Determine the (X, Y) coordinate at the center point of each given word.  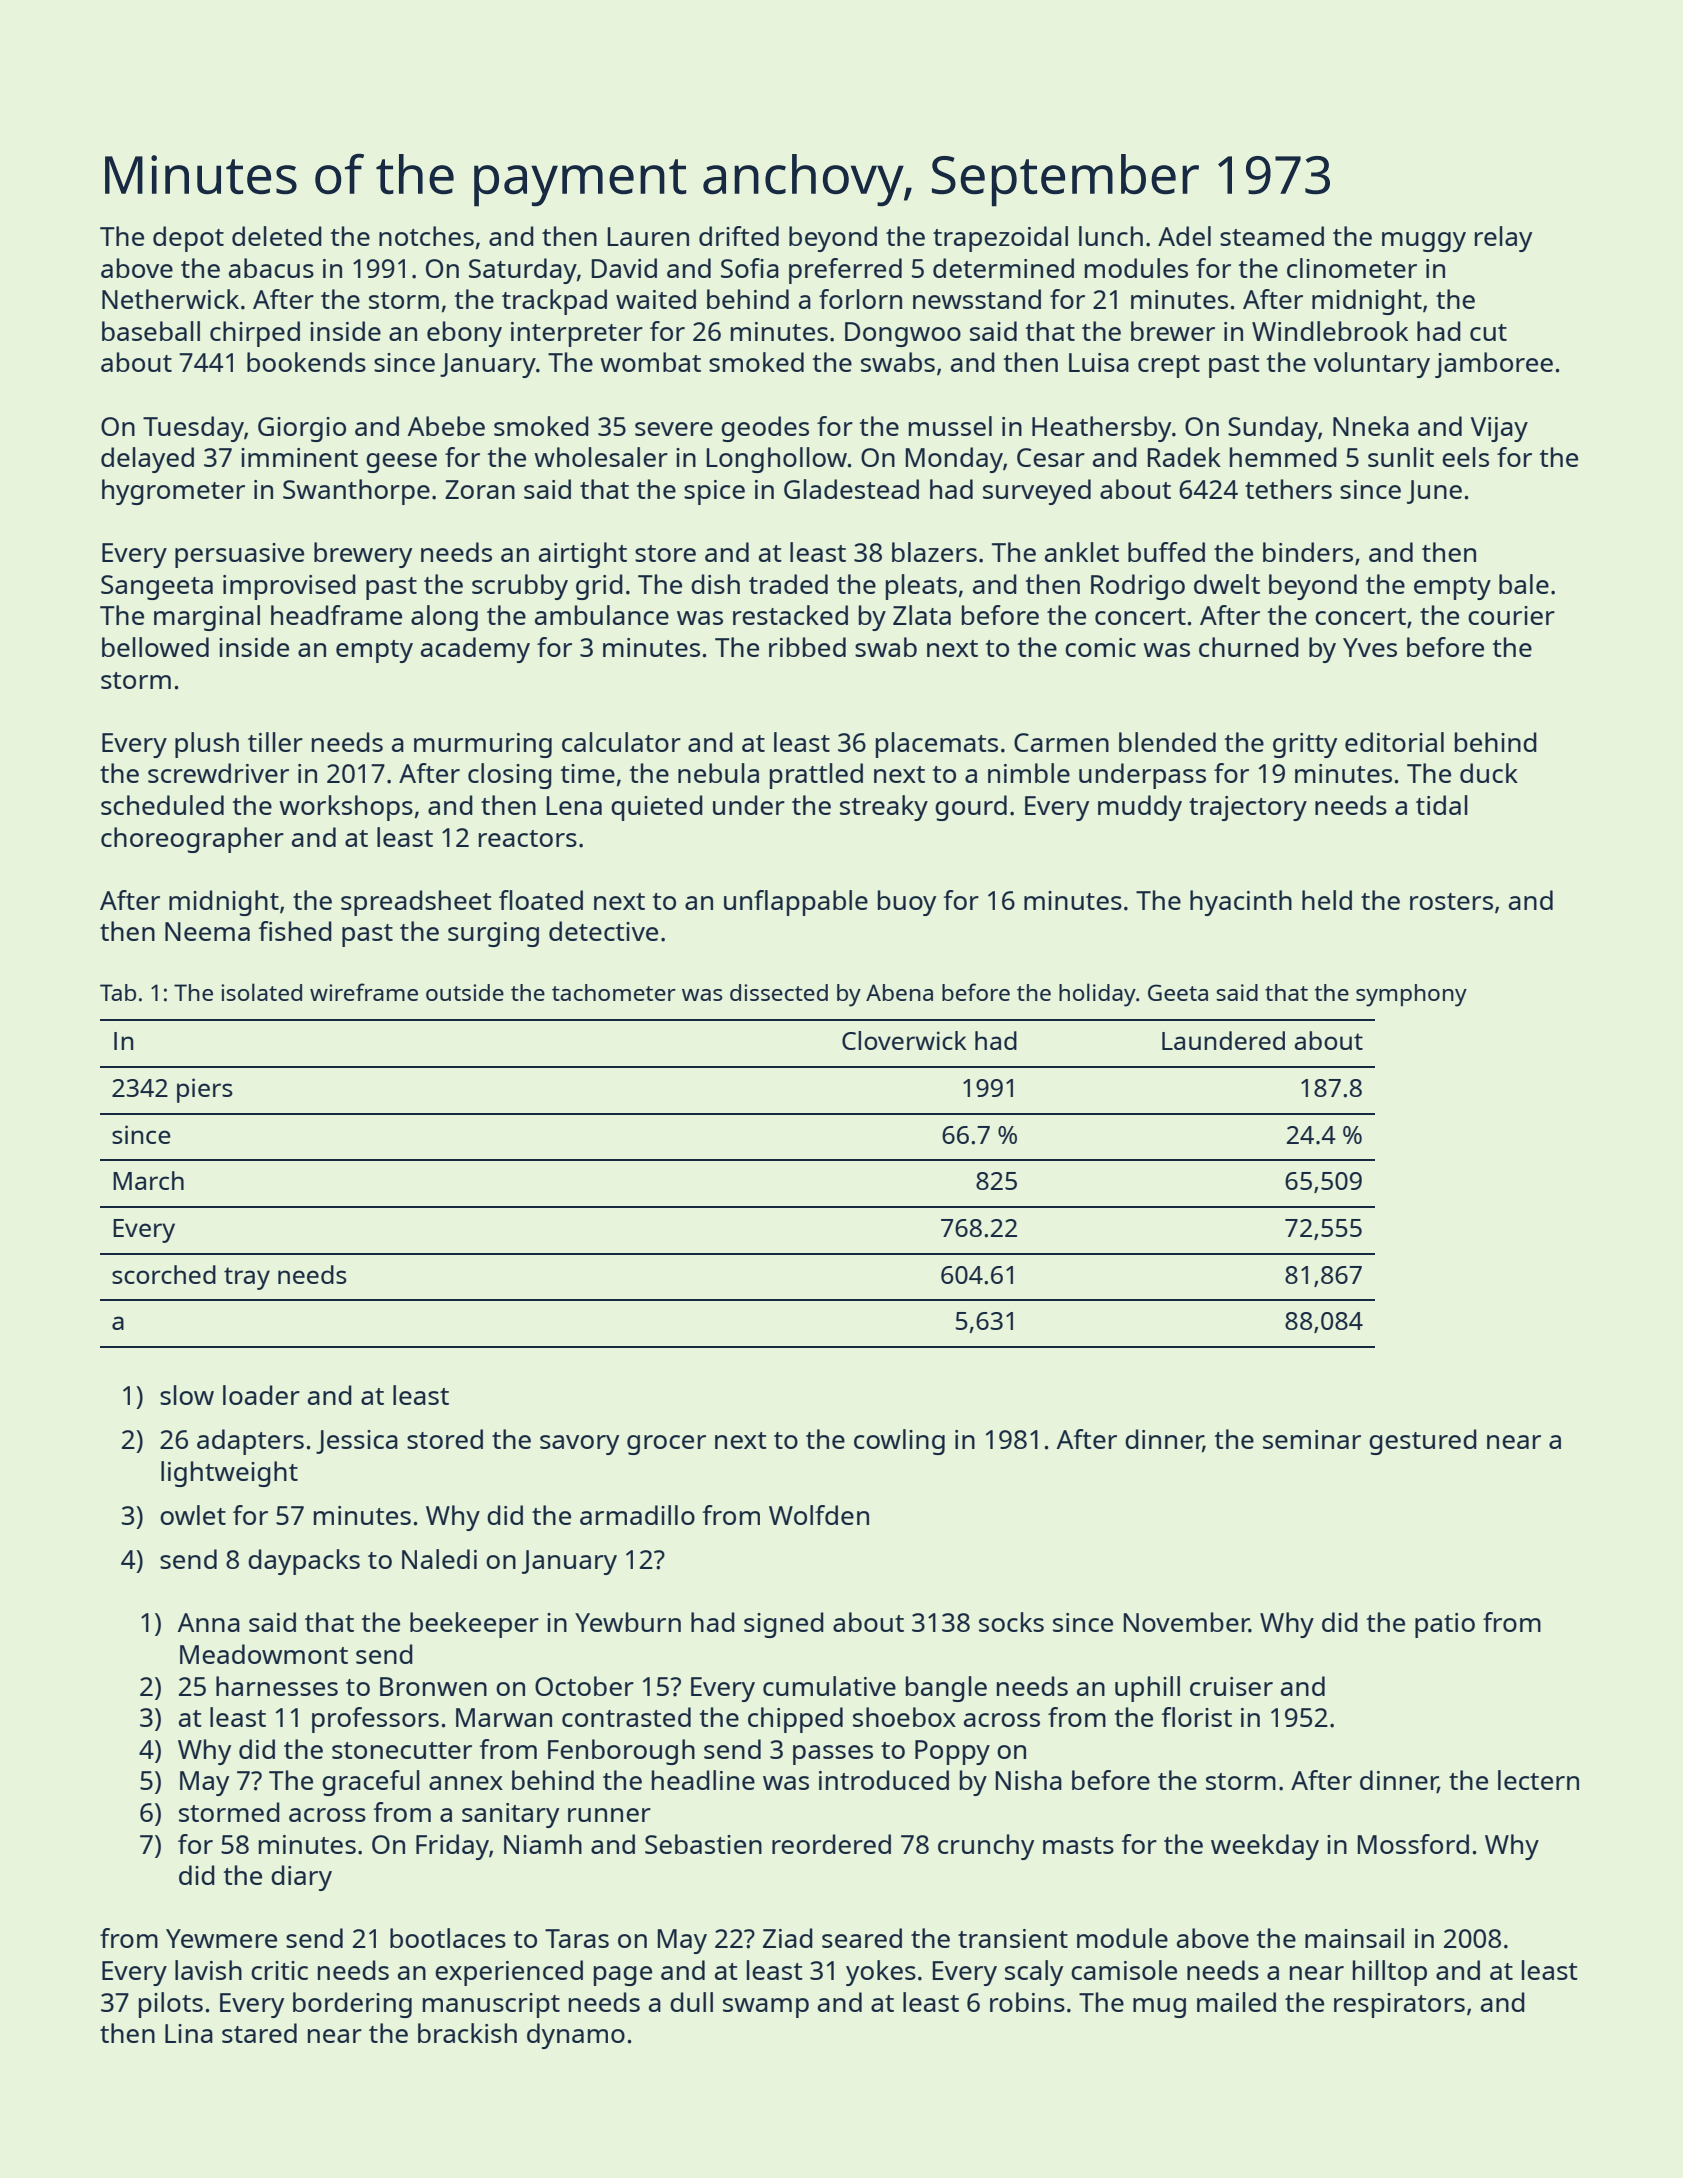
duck (1489, 773)
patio (1445, 1625)
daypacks (304, 1562)
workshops (346, 808)
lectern (1538, 1780)
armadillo (637, 1515)
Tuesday (193, 429)
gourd (971, 808)
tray (247, 1278)
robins (1027, 2002)
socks (1011, 1622)
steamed (1272, 236)
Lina (189, 2033)
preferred (845, 271)
